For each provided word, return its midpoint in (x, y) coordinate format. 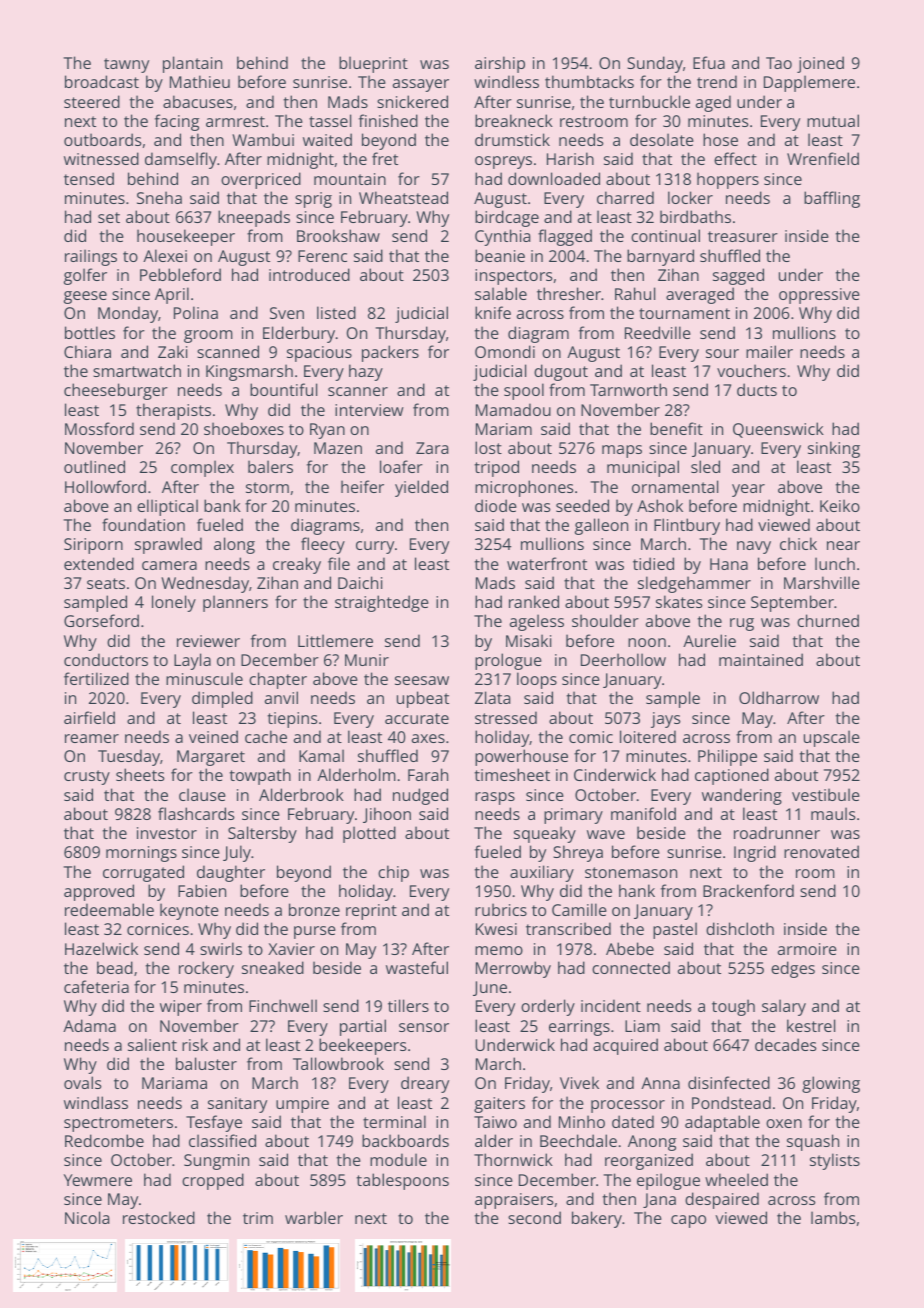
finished (388, 120)
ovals (82, 1082)
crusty (87, 777)
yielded (421, 488)
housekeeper (186, 237)
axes (428, 738)
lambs (833, 1217)
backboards (405, 1140)
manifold (643, 813)
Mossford (99, 428)
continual (665, 235)
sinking (834, 449)
